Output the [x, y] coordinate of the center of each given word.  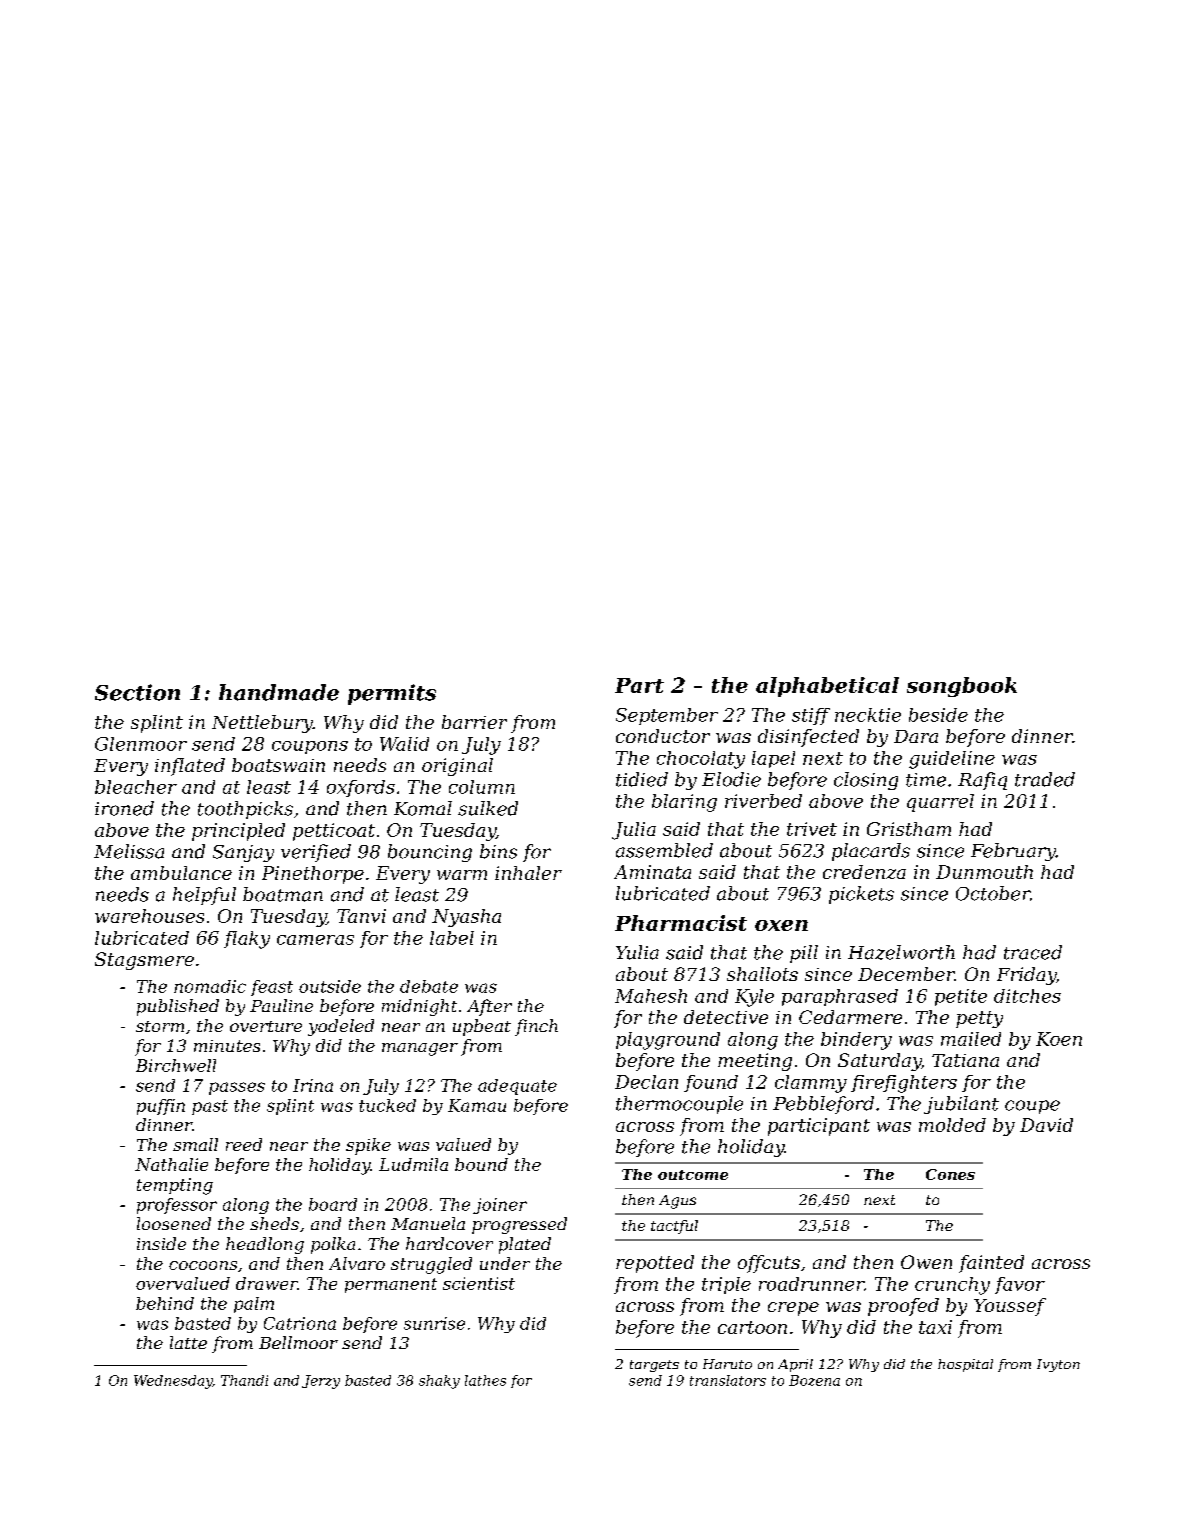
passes [237, 1088]
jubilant [961, 1105]
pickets [861, 895]
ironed [124, 808]
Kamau [477, 1105]
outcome [693, 1175]
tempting [175, 1186]
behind [165, 1303]
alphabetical [827, 687]
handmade [279, 692]
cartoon [752, 1327]
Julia [634, 831]
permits [392, 694]
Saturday [879, 1062]
